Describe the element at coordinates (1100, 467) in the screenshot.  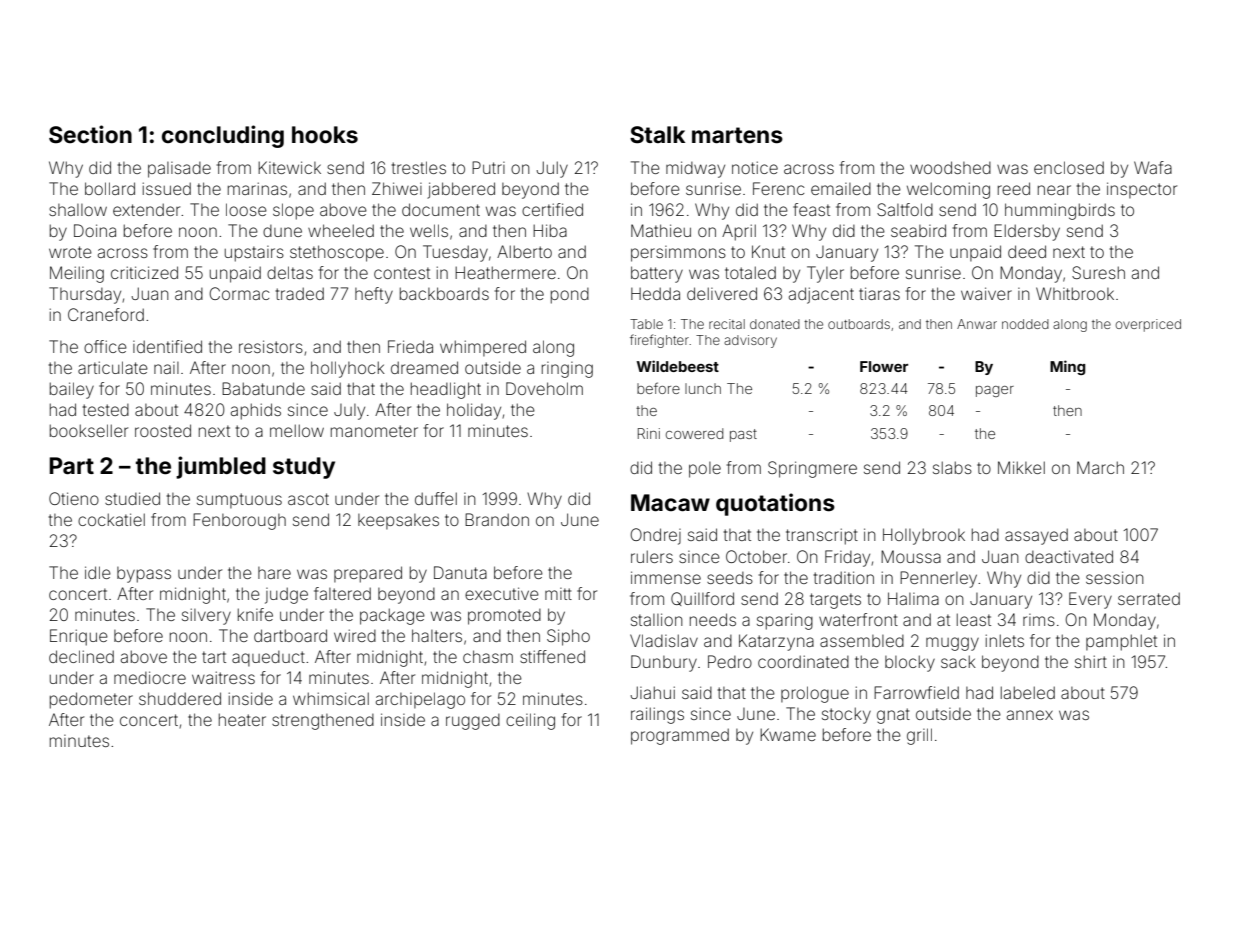
I see `March` at that location.
